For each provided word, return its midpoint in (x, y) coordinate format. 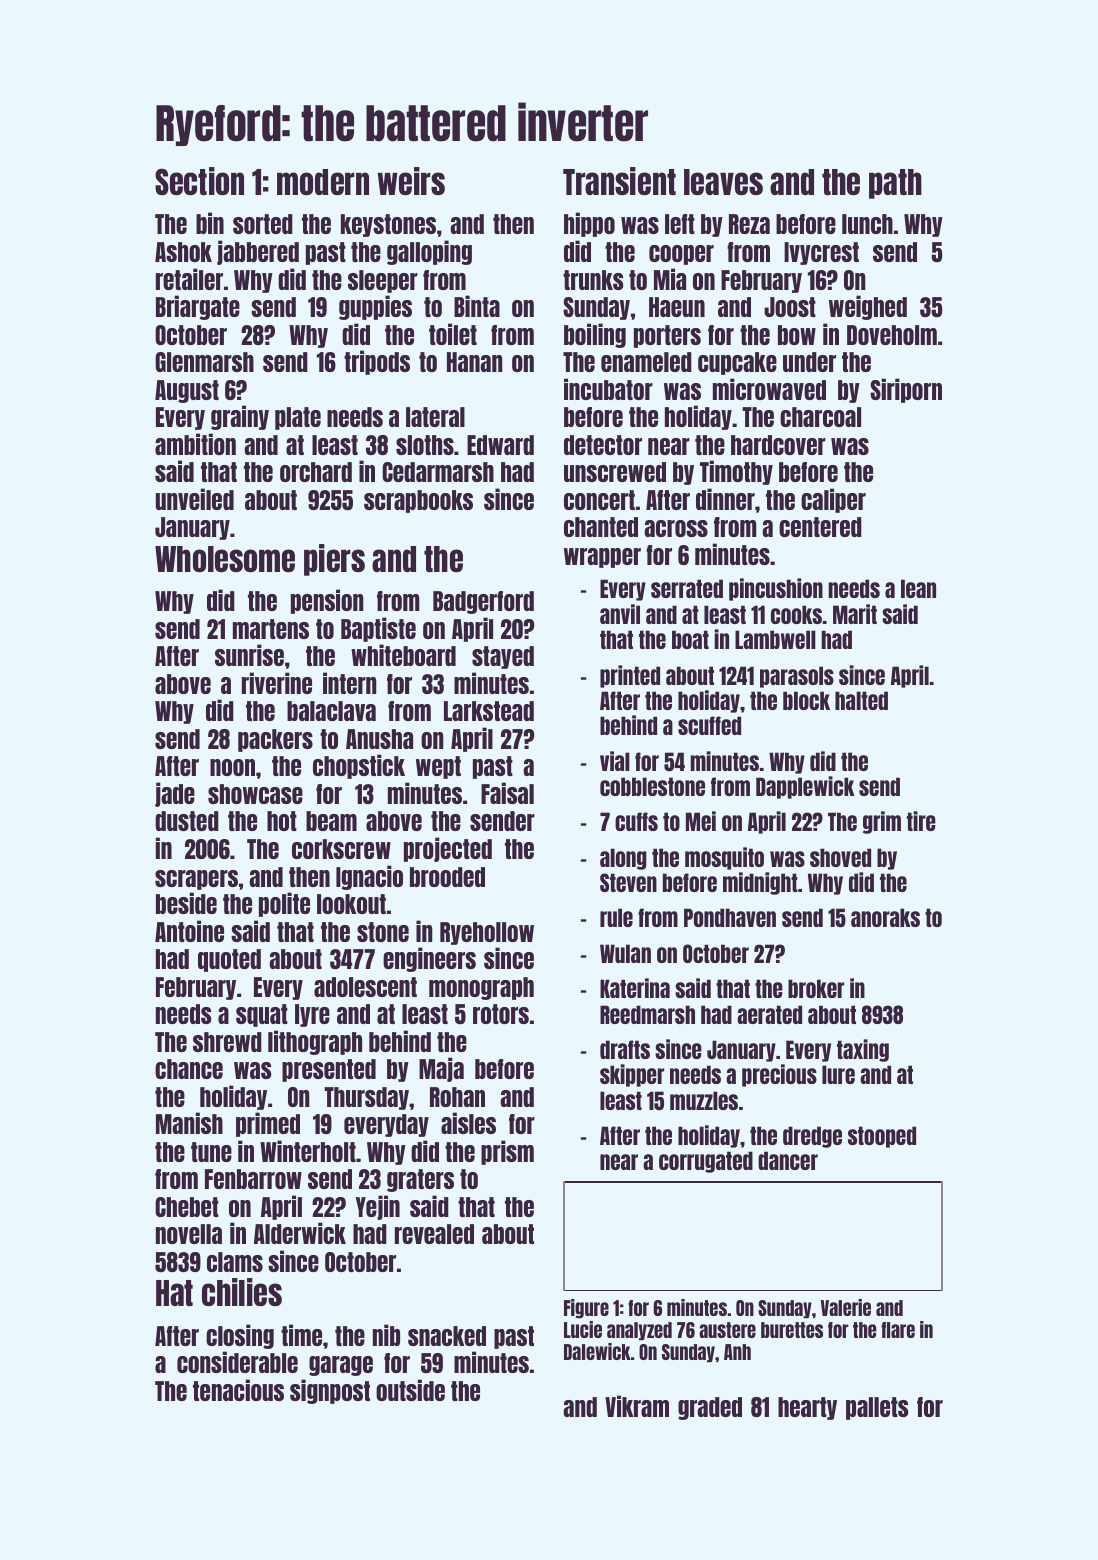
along (623, 859)
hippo (589, 224)
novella (189, 1234)
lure (838, 1074)
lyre (312, 1015)
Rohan (457, 1097)
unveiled (195, 499)
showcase (255, 794)
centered (820, 527)
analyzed (639, 1331)
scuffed (709, 725)
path (895, 184)
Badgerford (483, 602)
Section (199, 181)
